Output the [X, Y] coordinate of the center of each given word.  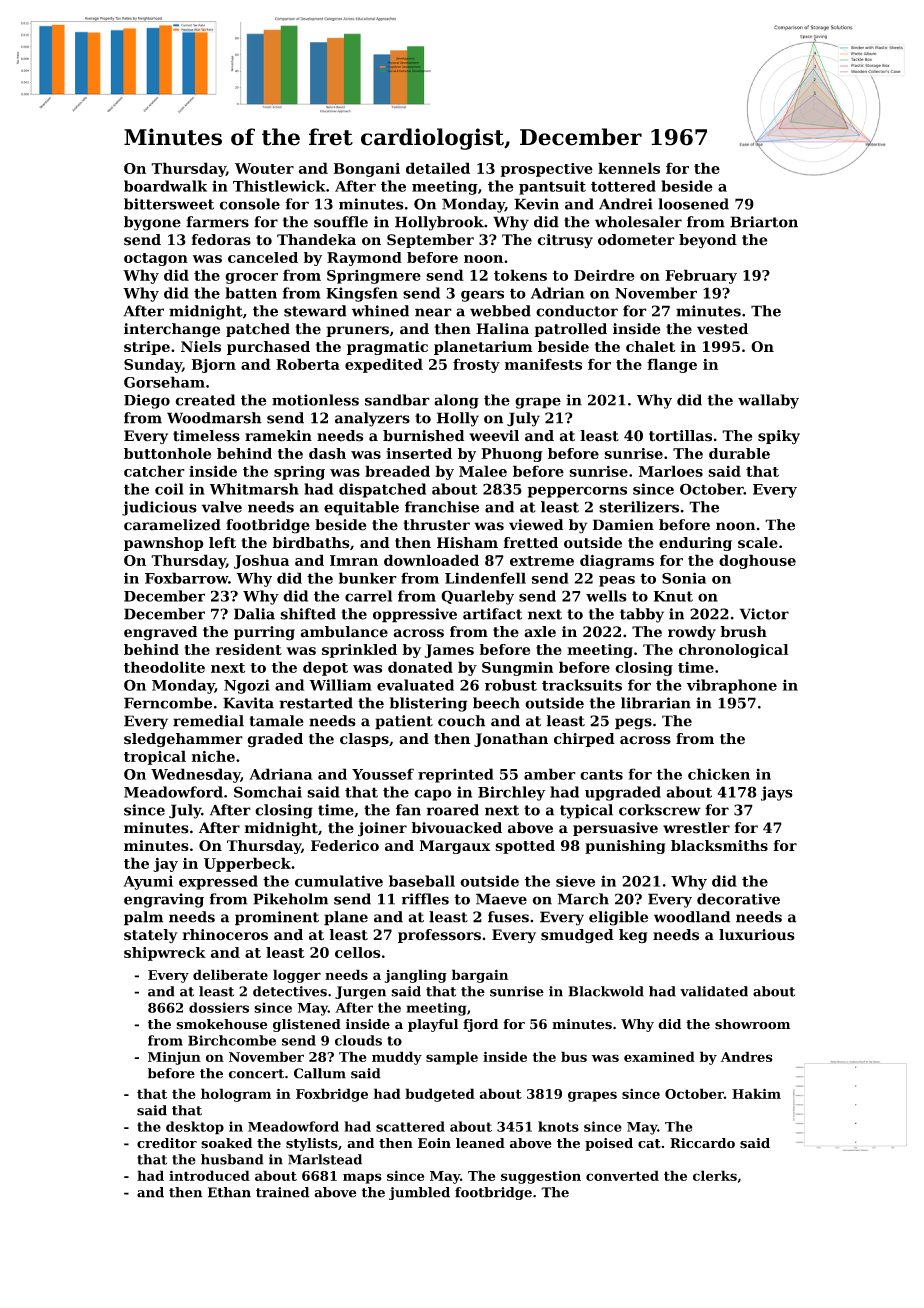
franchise [442, 507]
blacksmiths [719, 845]
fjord [480, 1025]
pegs [633, 724]
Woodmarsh [214, 418]
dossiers [219, 1007]
